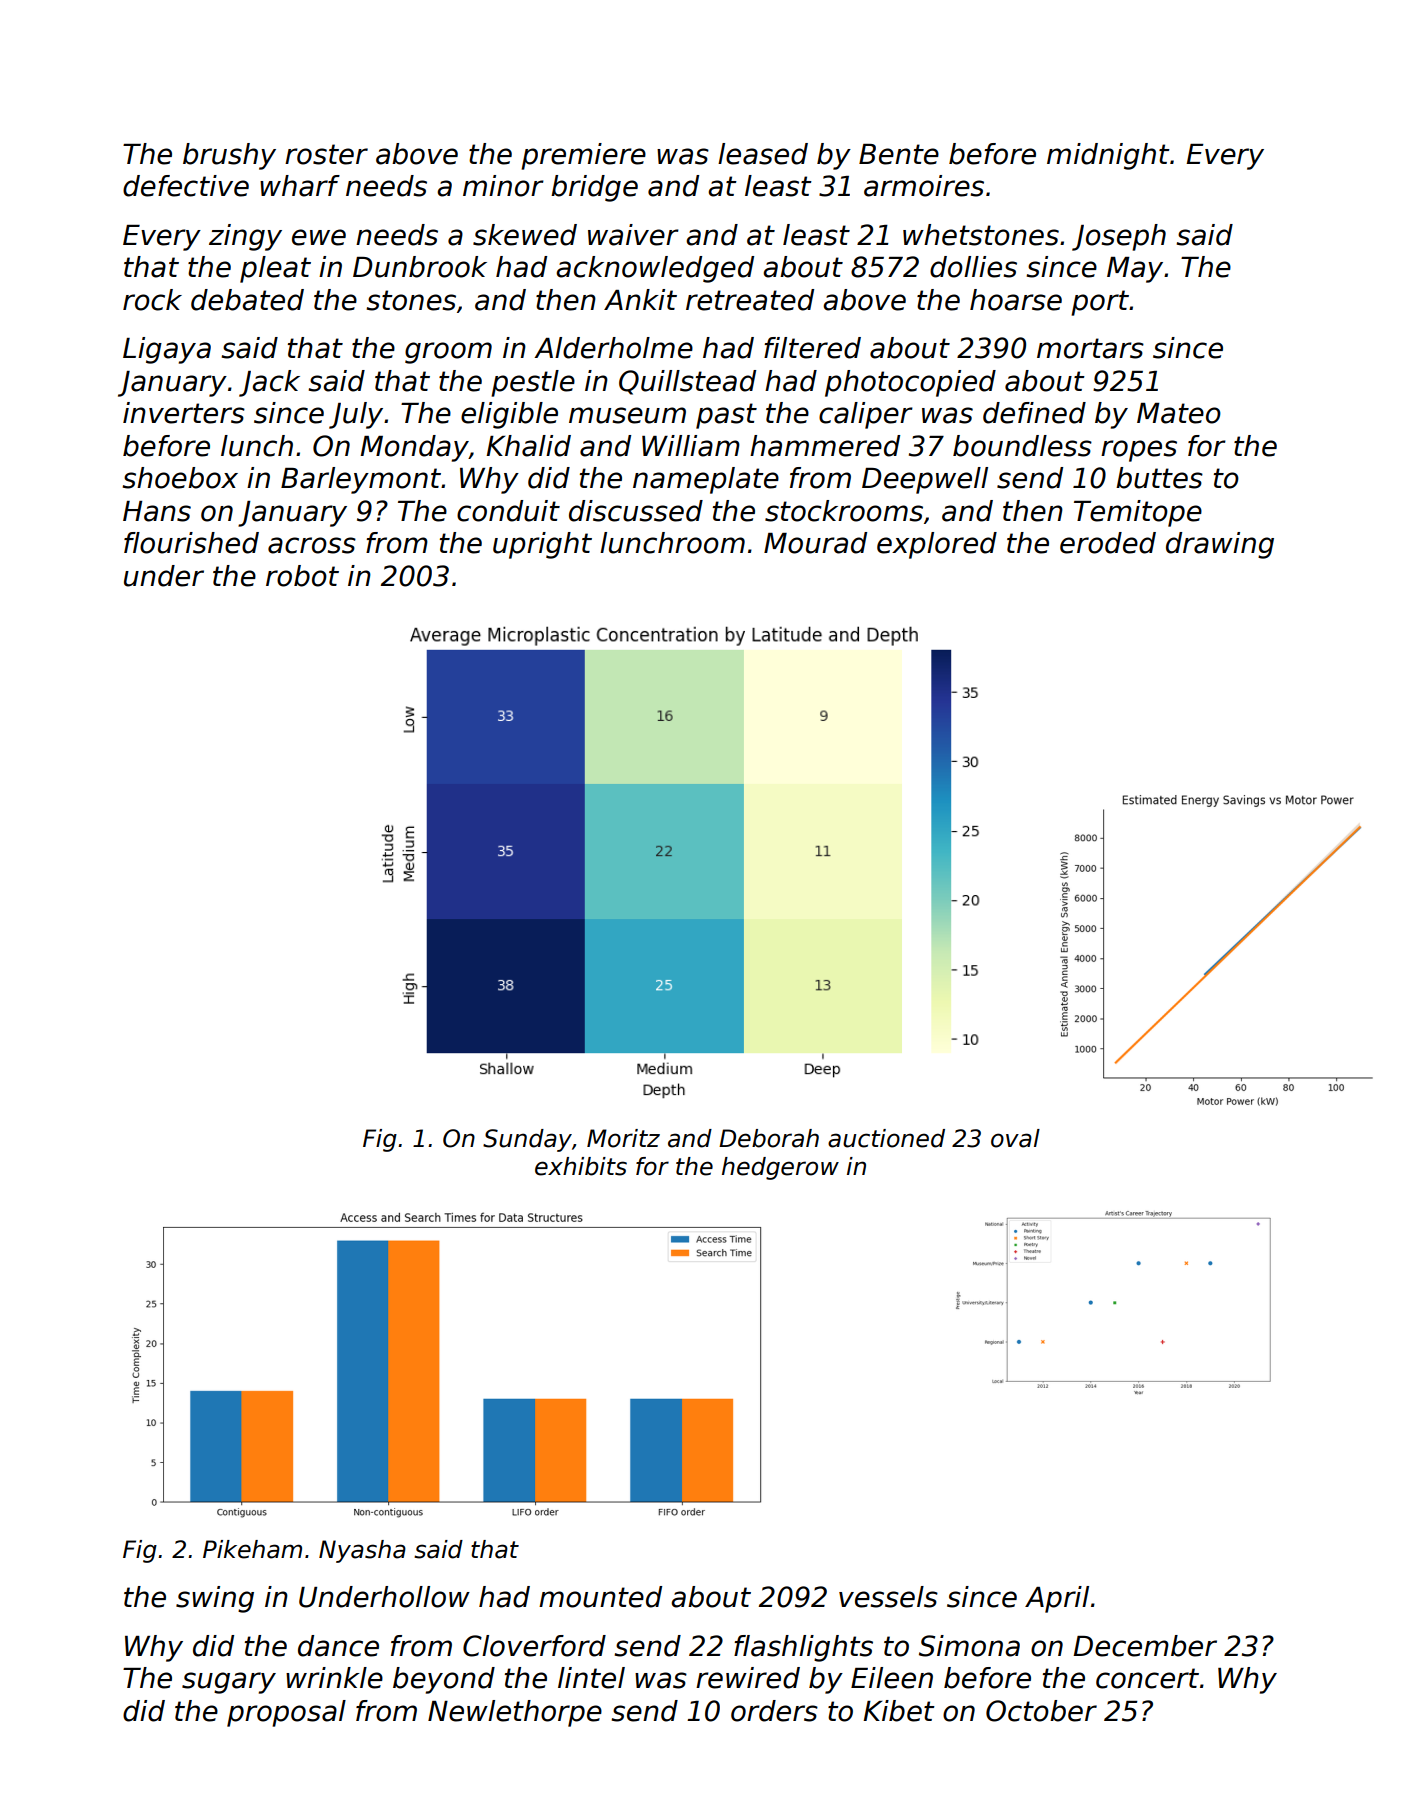 This screenshot has height=1815, width=1402. Describe the element at coordinates (252, 1549) in the screenshot. I see `Pikeham` at that location.
